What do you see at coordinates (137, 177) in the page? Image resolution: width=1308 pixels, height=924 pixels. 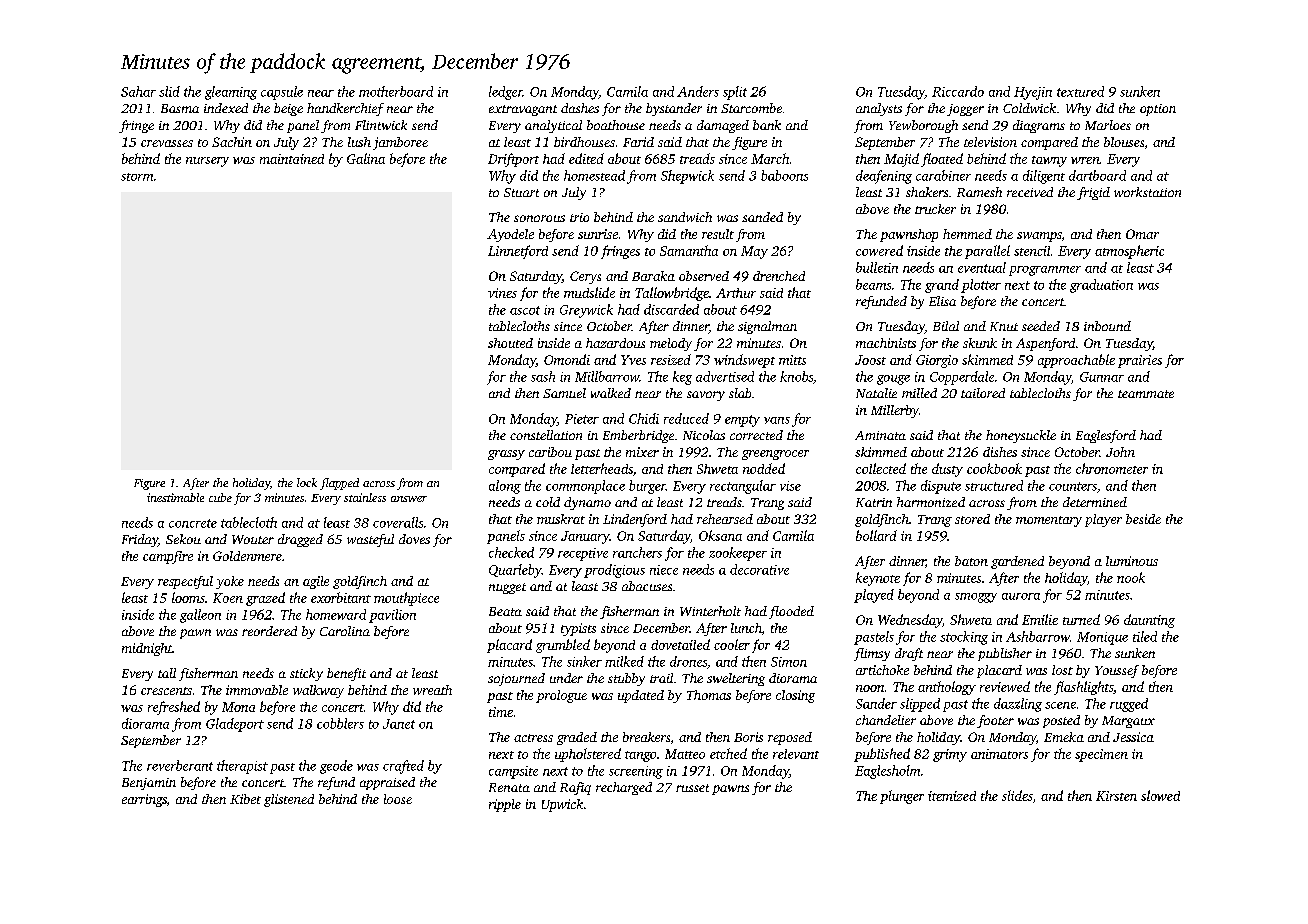 I see `storm` at bounding box center [137, 177].
